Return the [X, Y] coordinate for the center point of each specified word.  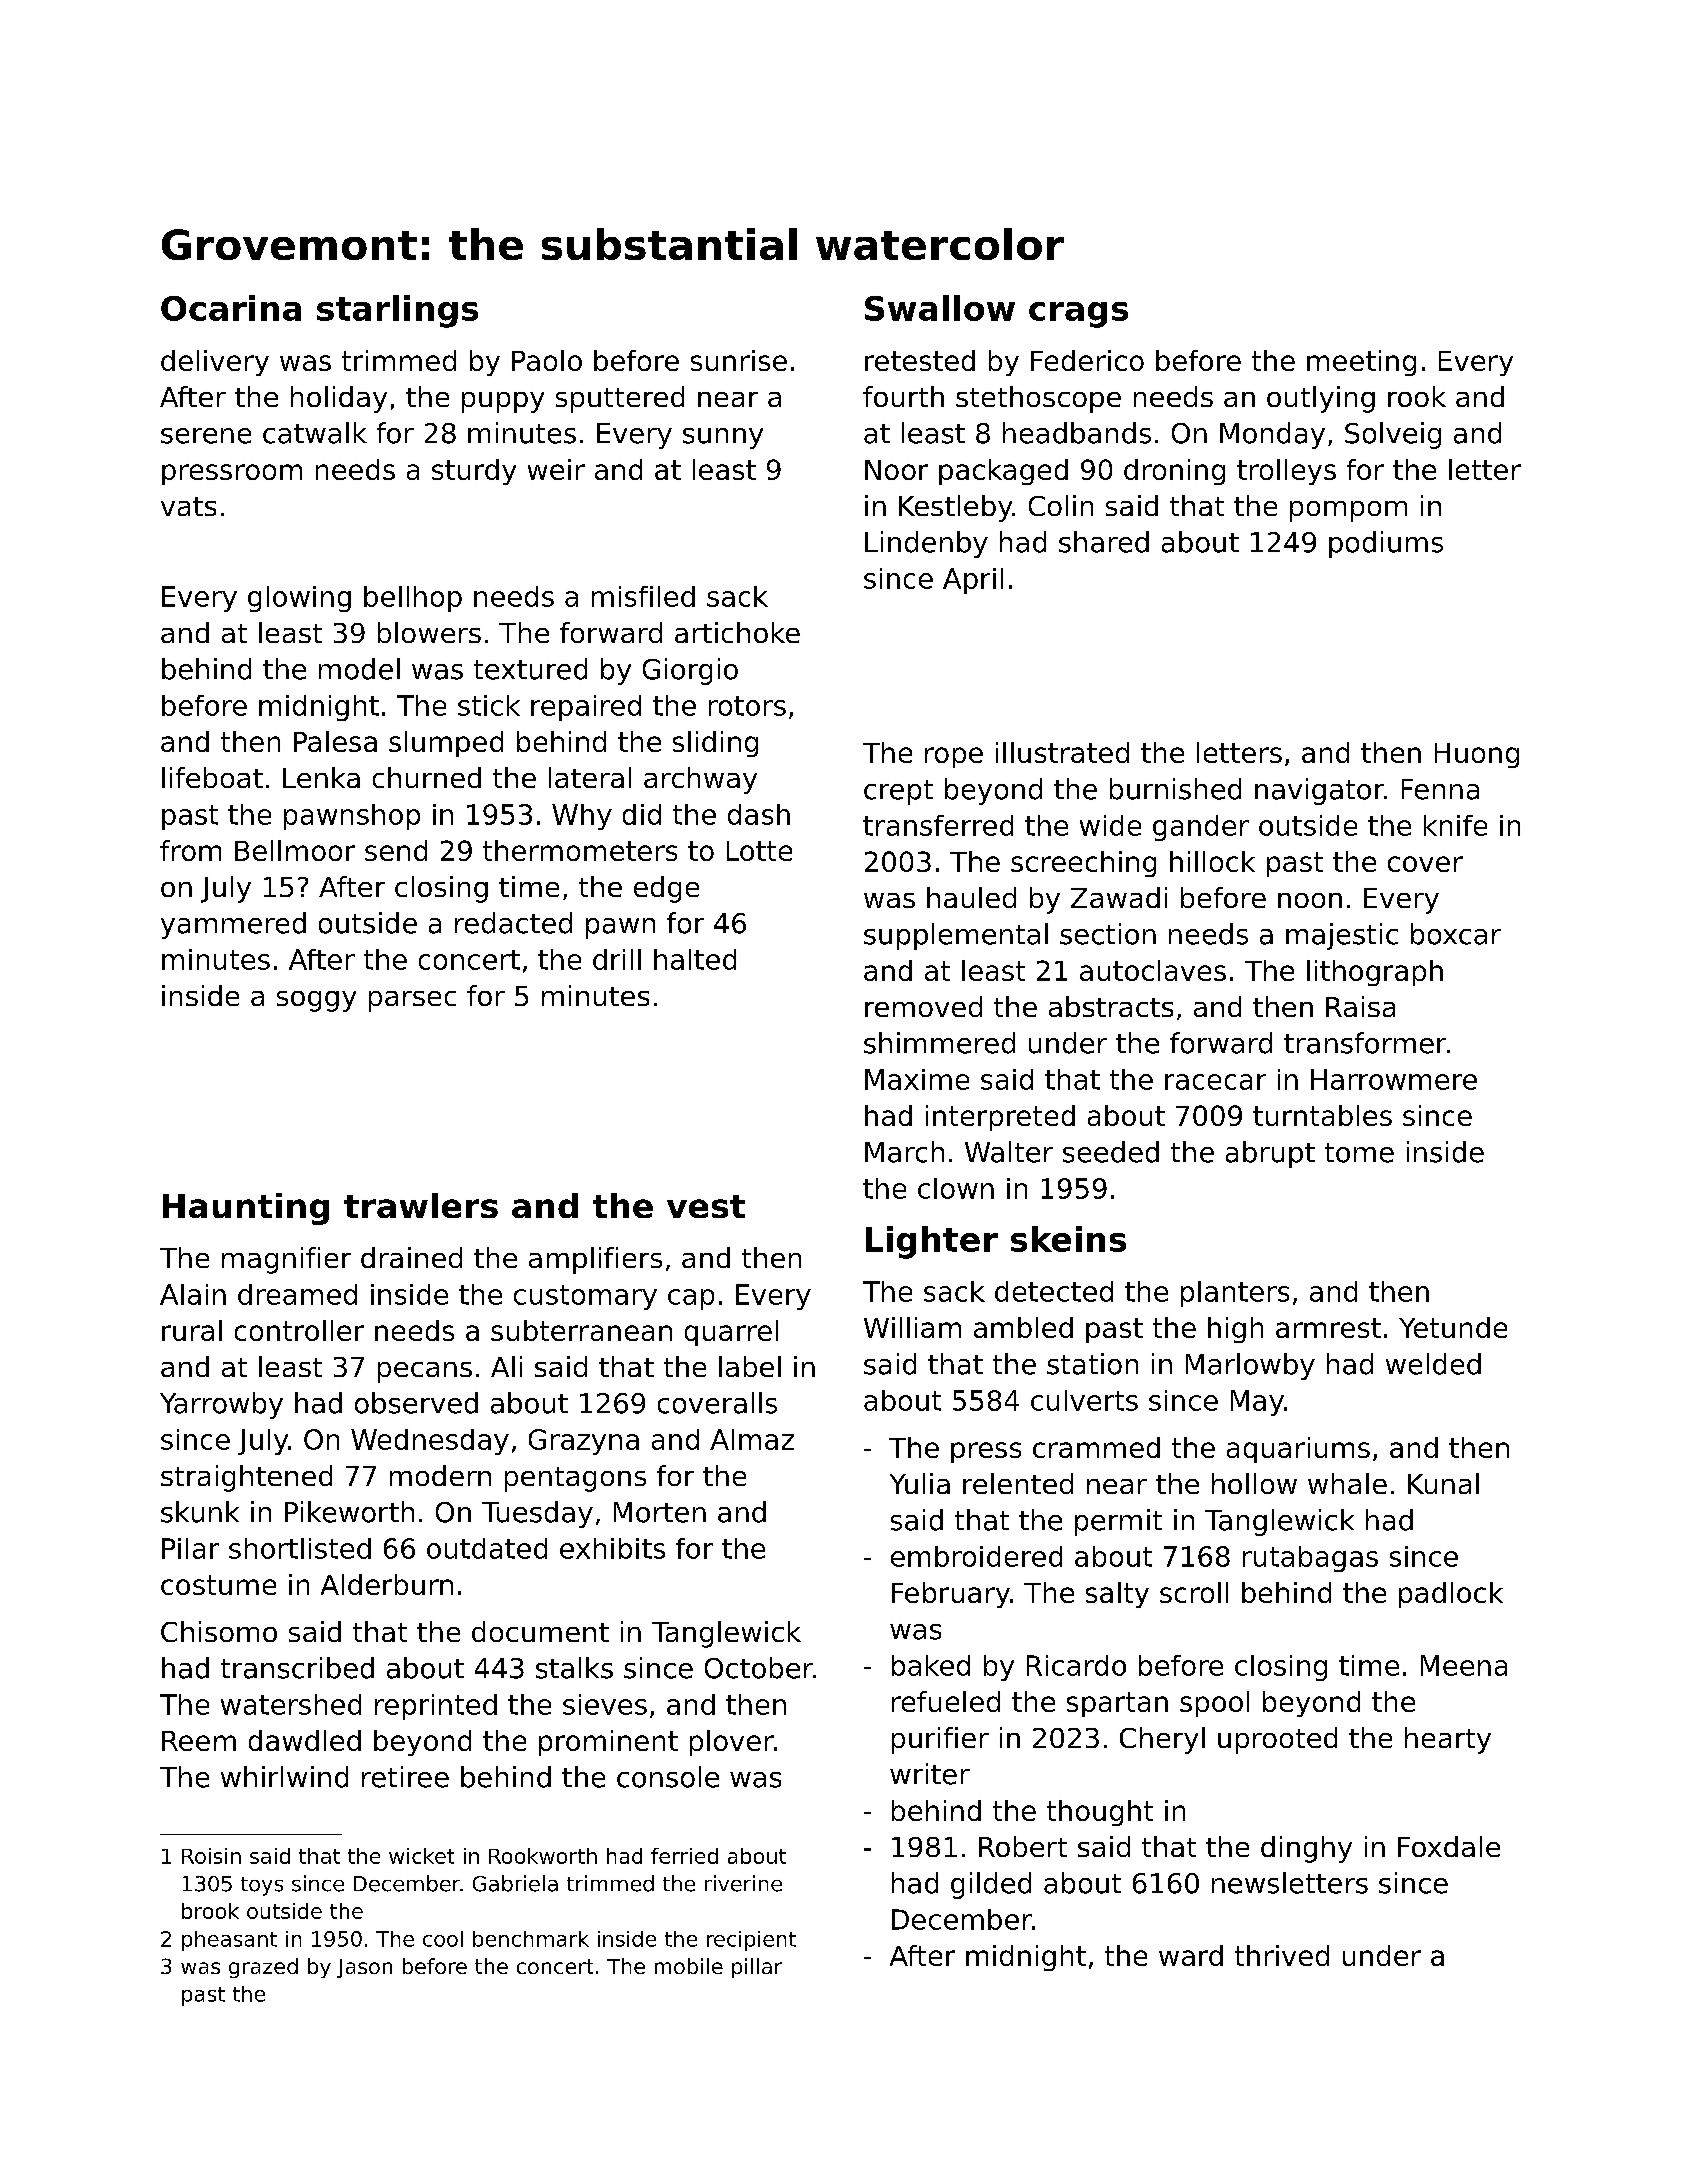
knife [1455, 825]
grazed [263, 1968]
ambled [1023, 1327]
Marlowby [1250, 1366]
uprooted [1277, 1740]
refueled [946, 1701]
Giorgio [690, 671]
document [540, 1631]
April [973, 581]
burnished [1175, 789]
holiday [339, 399]
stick [489, 705]
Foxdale [1449, 1846]
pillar [757, 1968]
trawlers [421, 1205]
